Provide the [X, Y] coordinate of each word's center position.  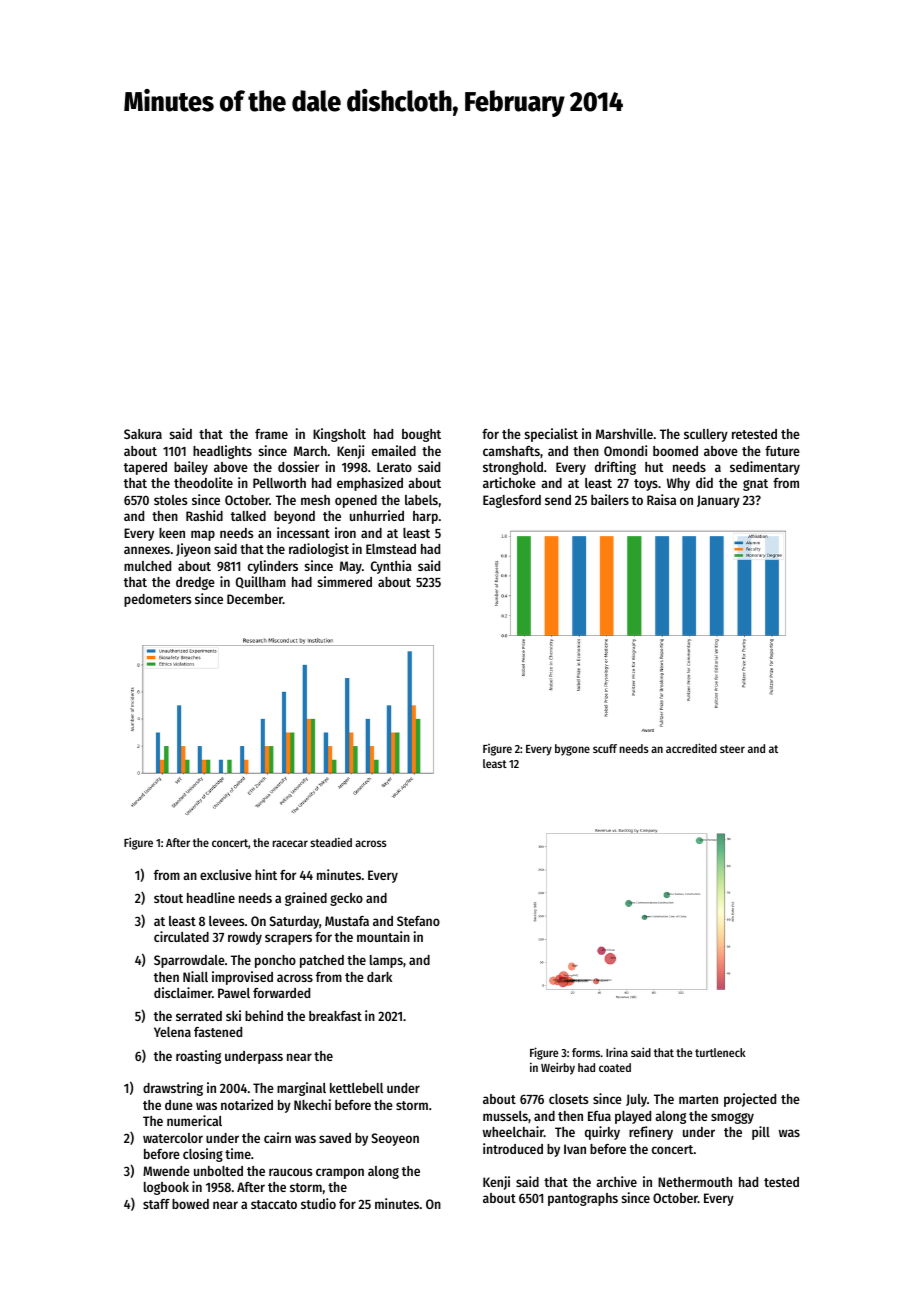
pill [761, 1133]
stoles [170, 500]
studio [318, 1203]
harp [425, 517]
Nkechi [312, 1104]
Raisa [661, 499]
